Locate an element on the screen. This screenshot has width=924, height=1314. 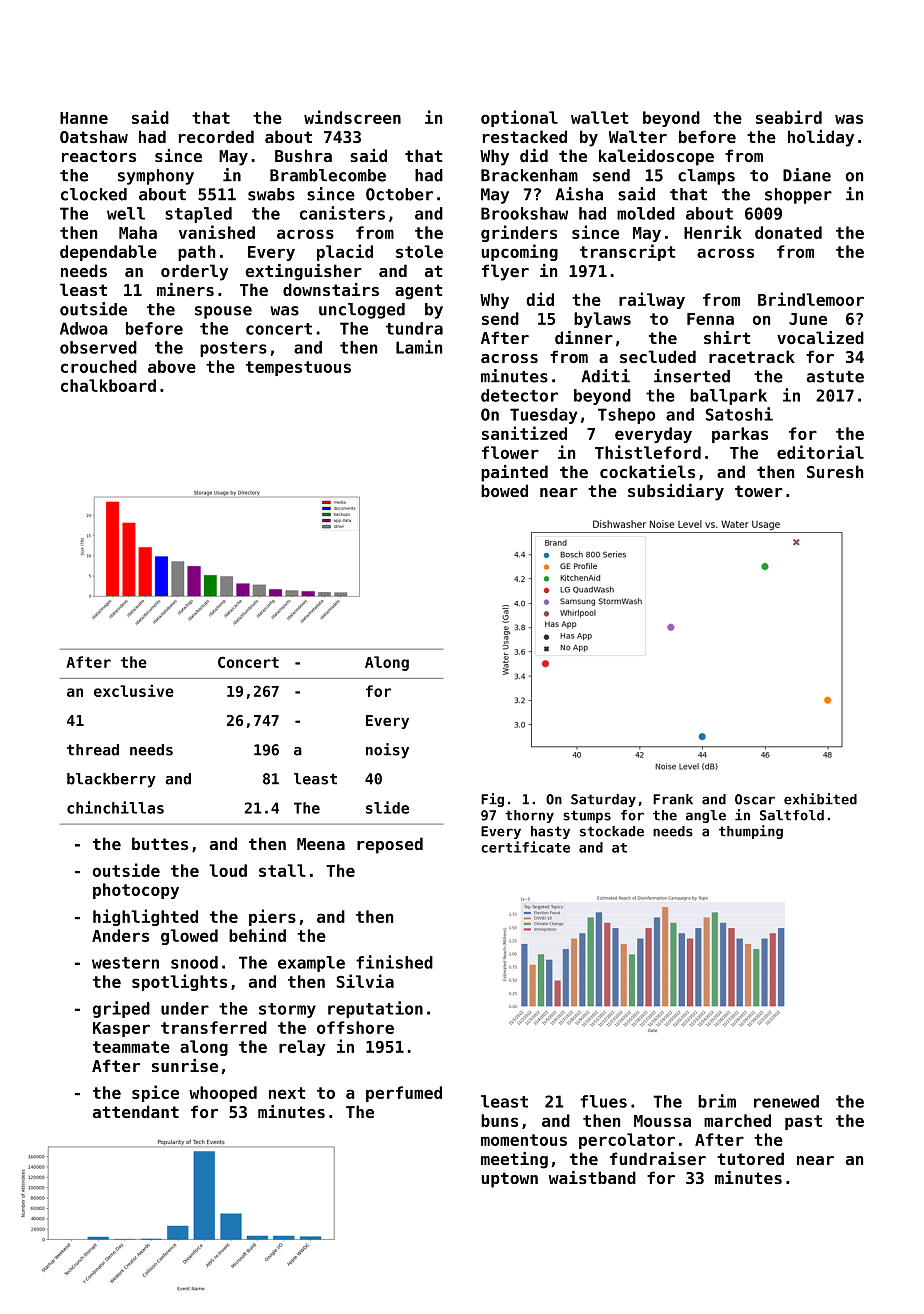
subsidiary is located at coordinates (676, 492).
